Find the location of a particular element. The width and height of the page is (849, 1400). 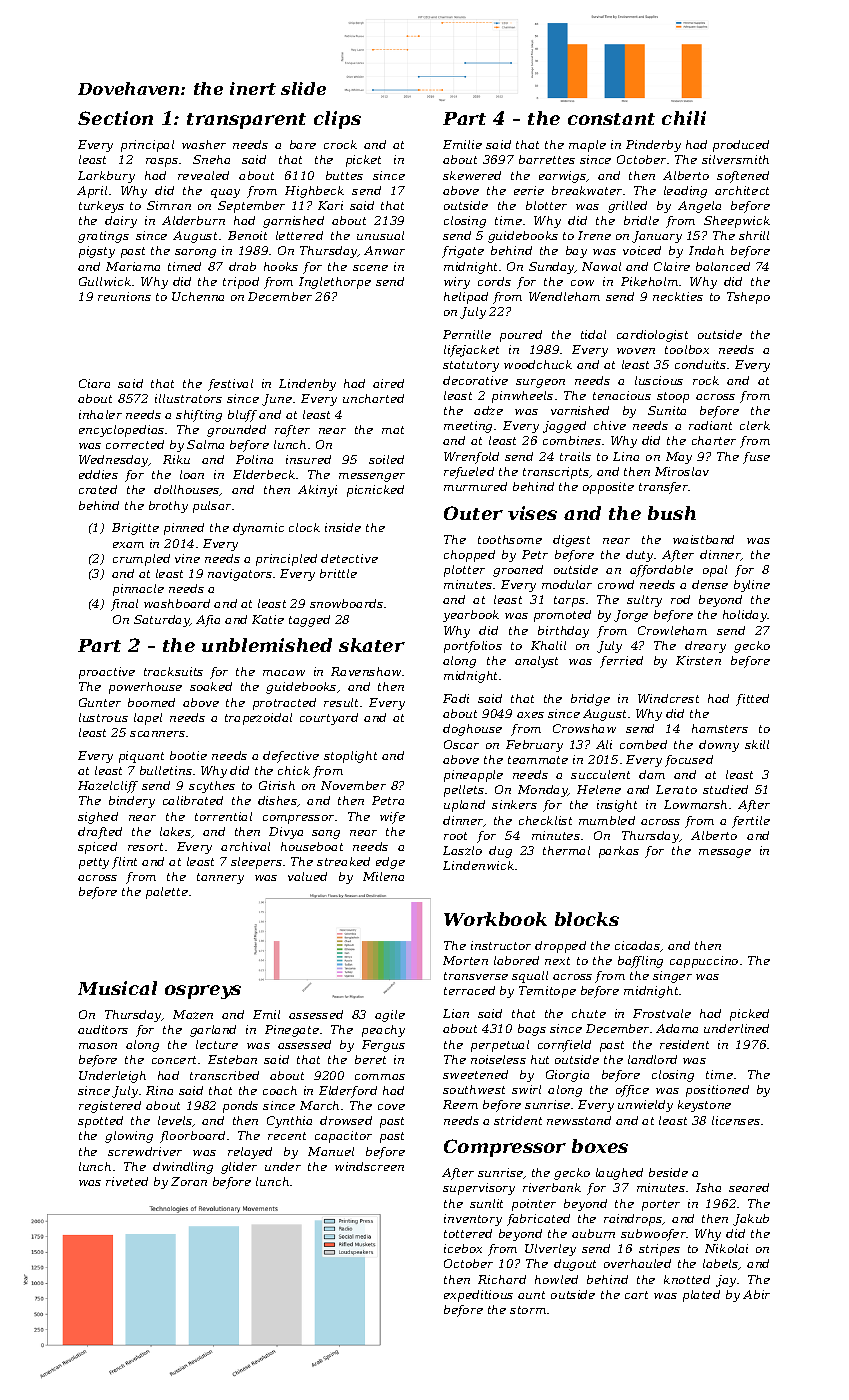

Fergus is located at coordinates (383, 1046).
